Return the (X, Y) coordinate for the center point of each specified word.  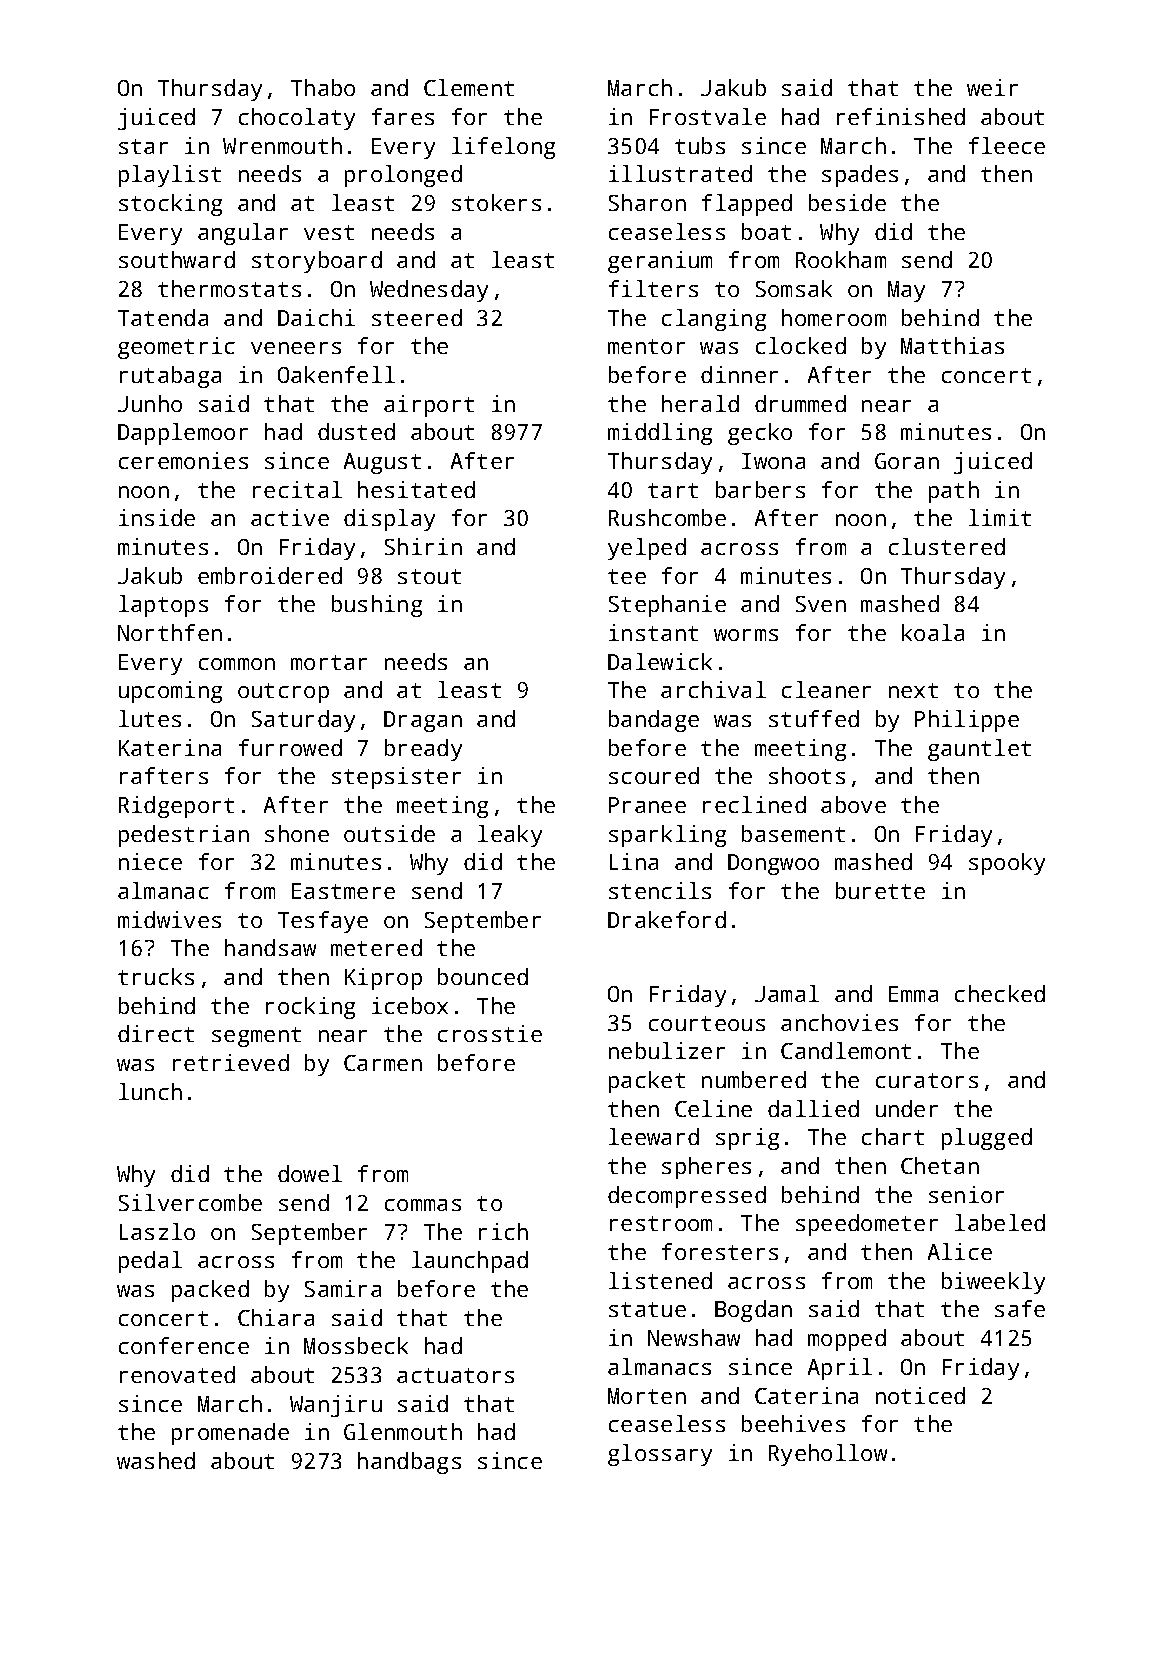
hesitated (416, 489)
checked (1000, 993)
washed (156, 1460)
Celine (713, 1108)
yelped (647, 549)
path (954, 492)
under (907, 1108)
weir (992, 87)
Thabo (323, 87)
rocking (310, 1008)
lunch (150, 1091)
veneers (296, 348)
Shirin (423, 546)
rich (503, 1231)
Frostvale (708, 116)
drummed (800, 403)
